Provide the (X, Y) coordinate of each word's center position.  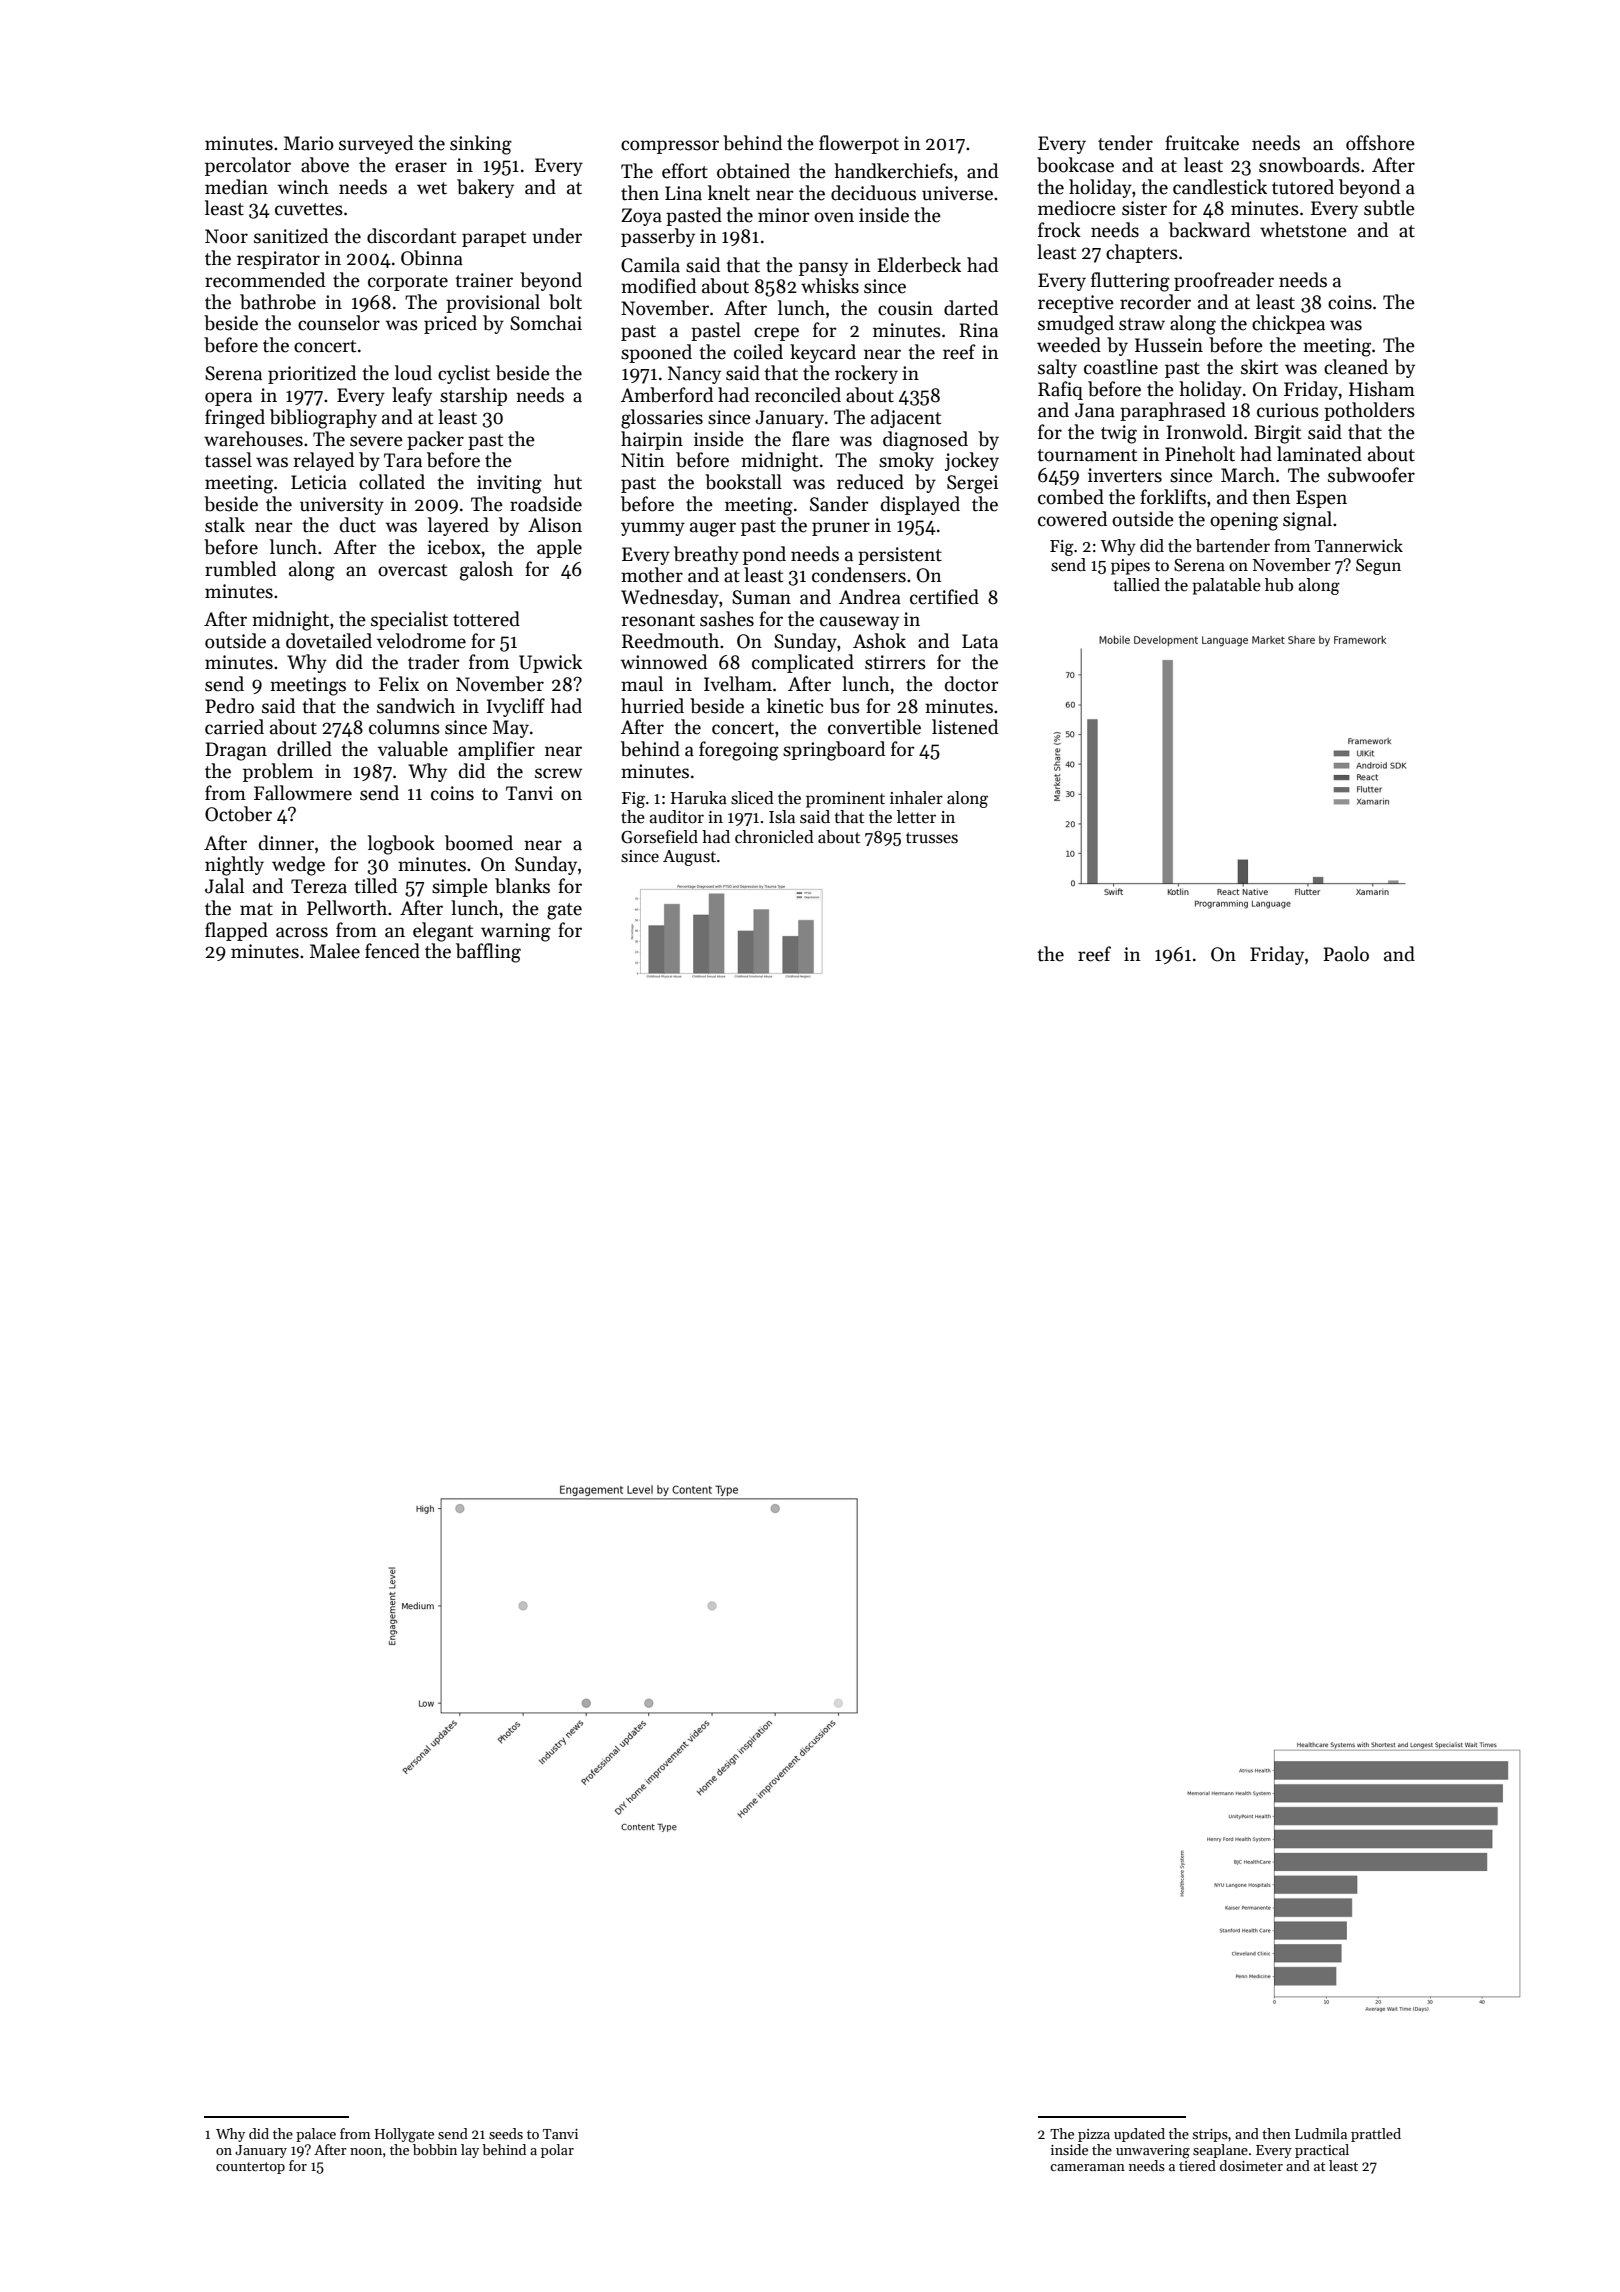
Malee (335, 951)
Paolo (1346, 954)
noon (366, 2151)
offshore (1380, 143)
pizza (1094, 2135)
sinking (481, 145)
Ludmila (1321, 2133)
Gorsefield (659, 837)
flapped (236, 931)
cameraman (1087, 2167)
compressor (670, 147)
